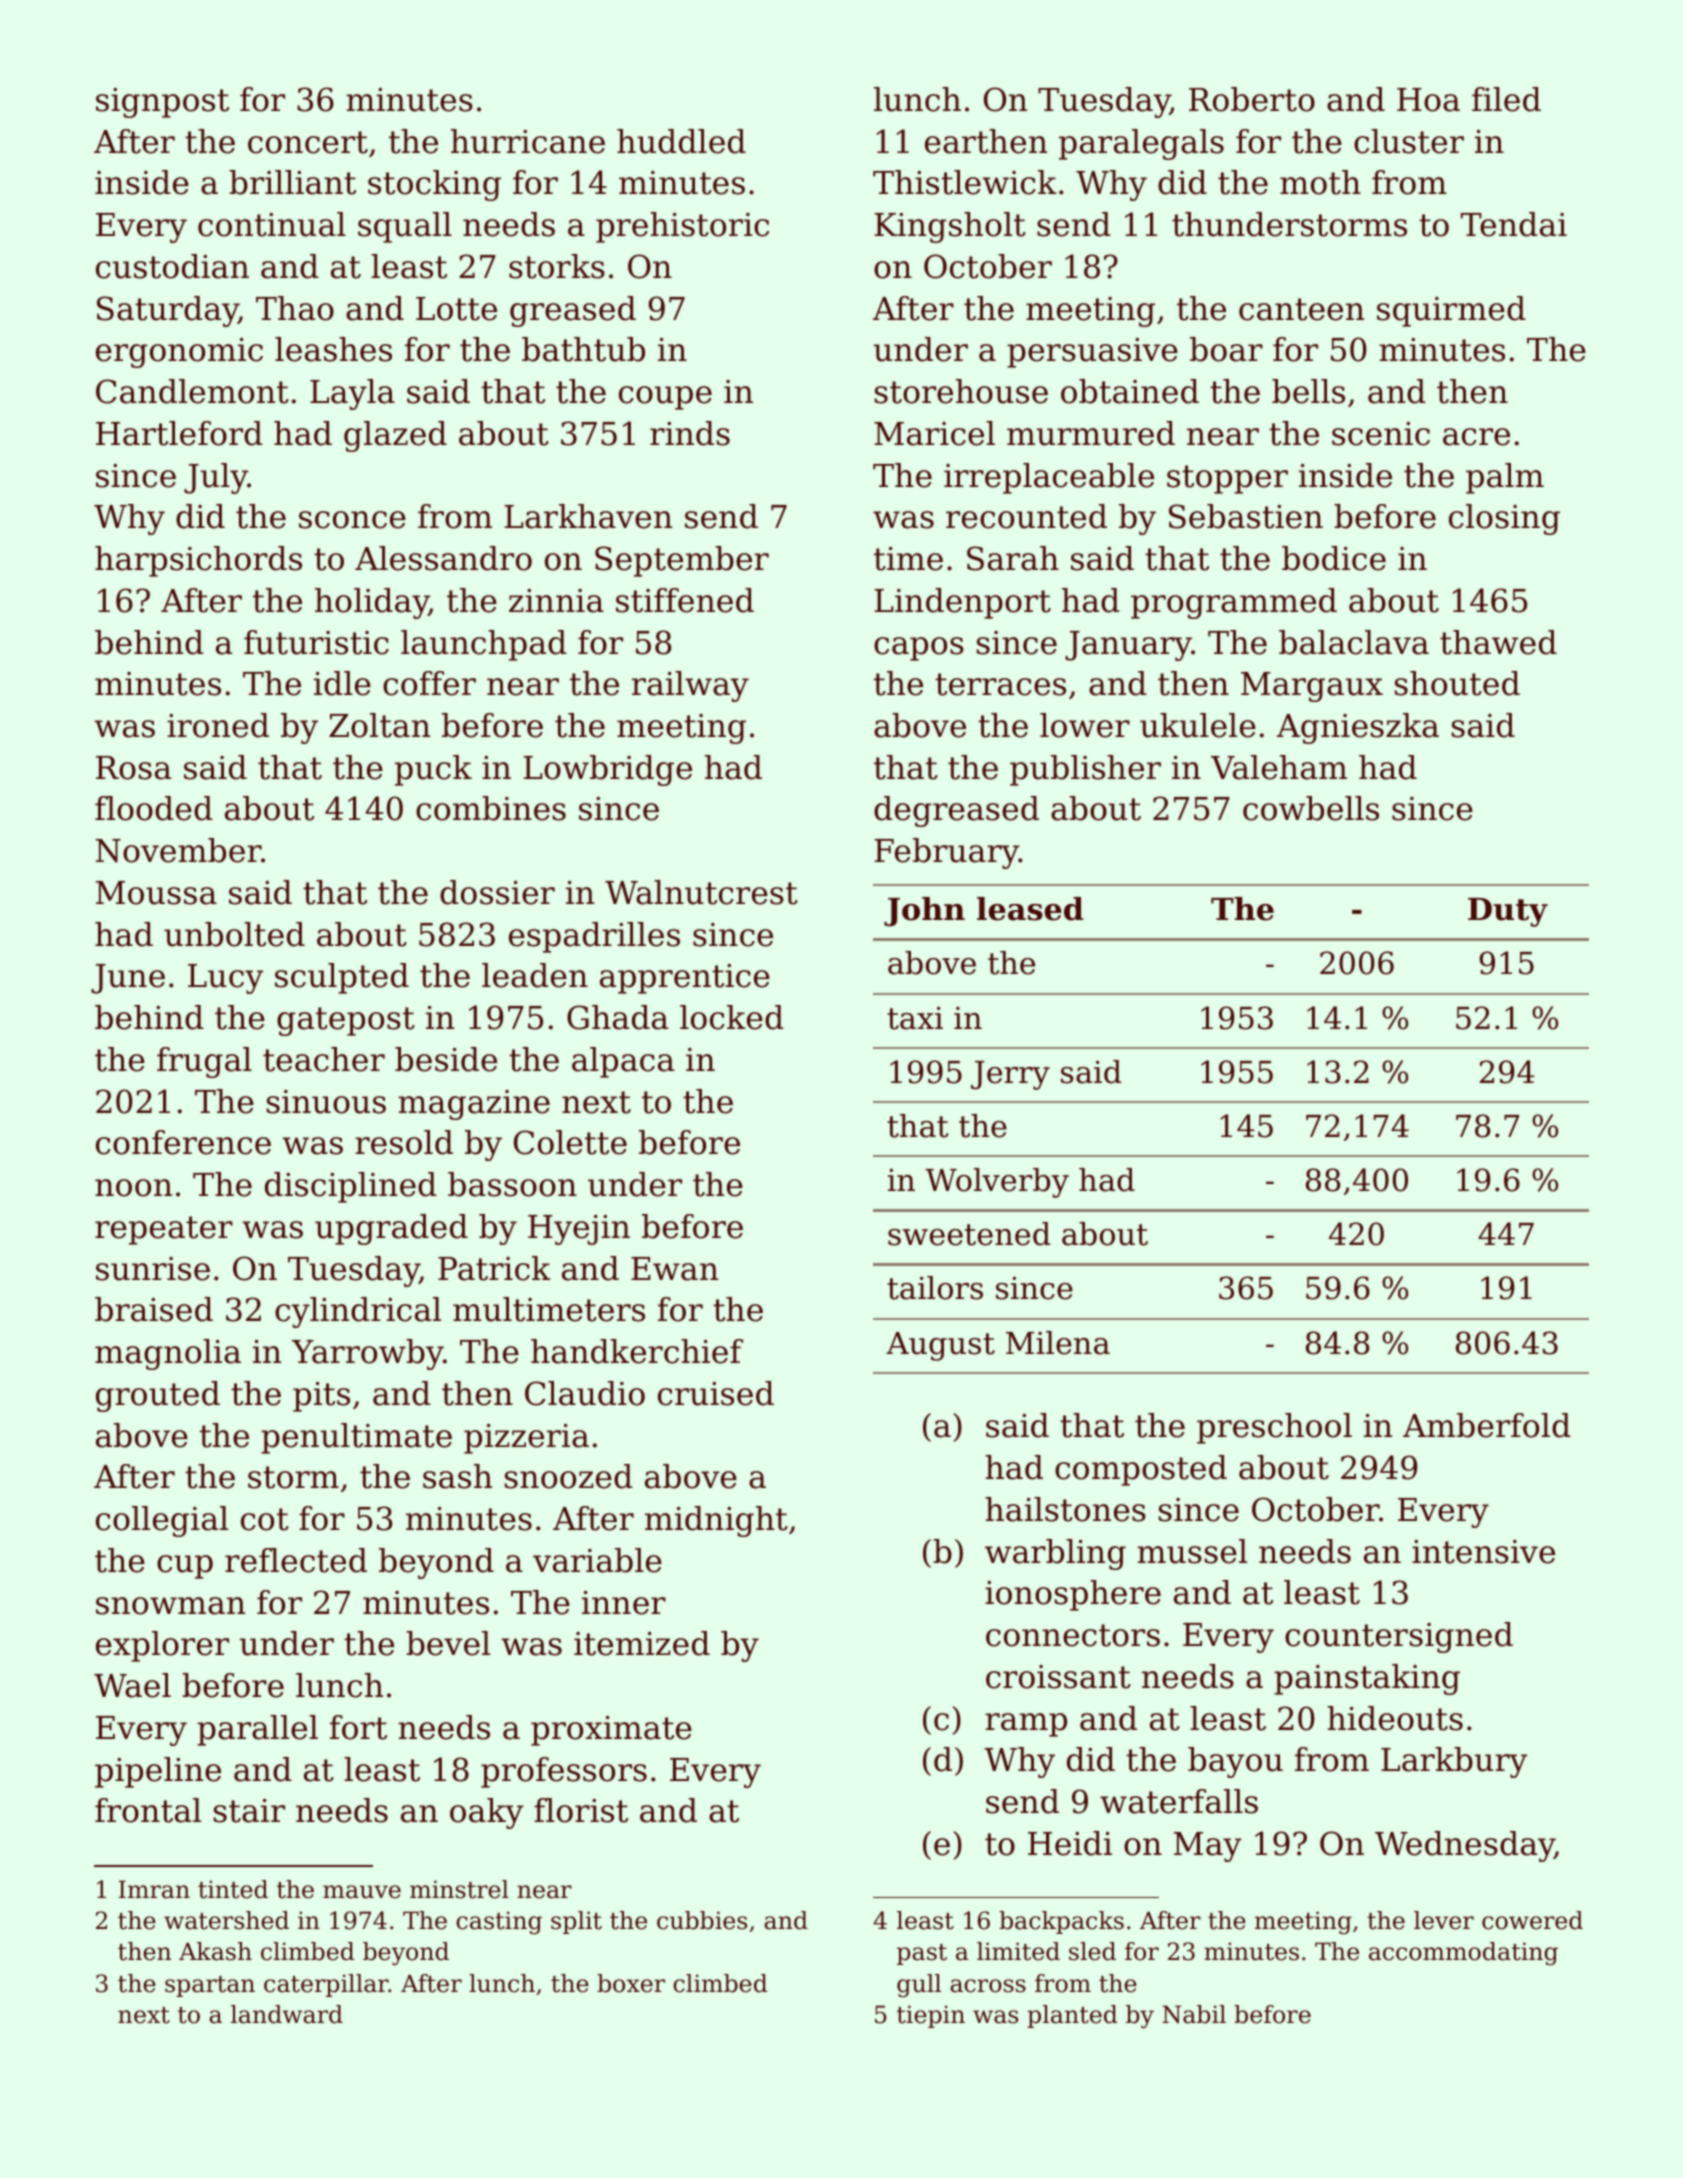 The width and height of the page is (1683, 2178). Describe the element at coordinates (681, 141) in the page. I see `huddled` at that location.
